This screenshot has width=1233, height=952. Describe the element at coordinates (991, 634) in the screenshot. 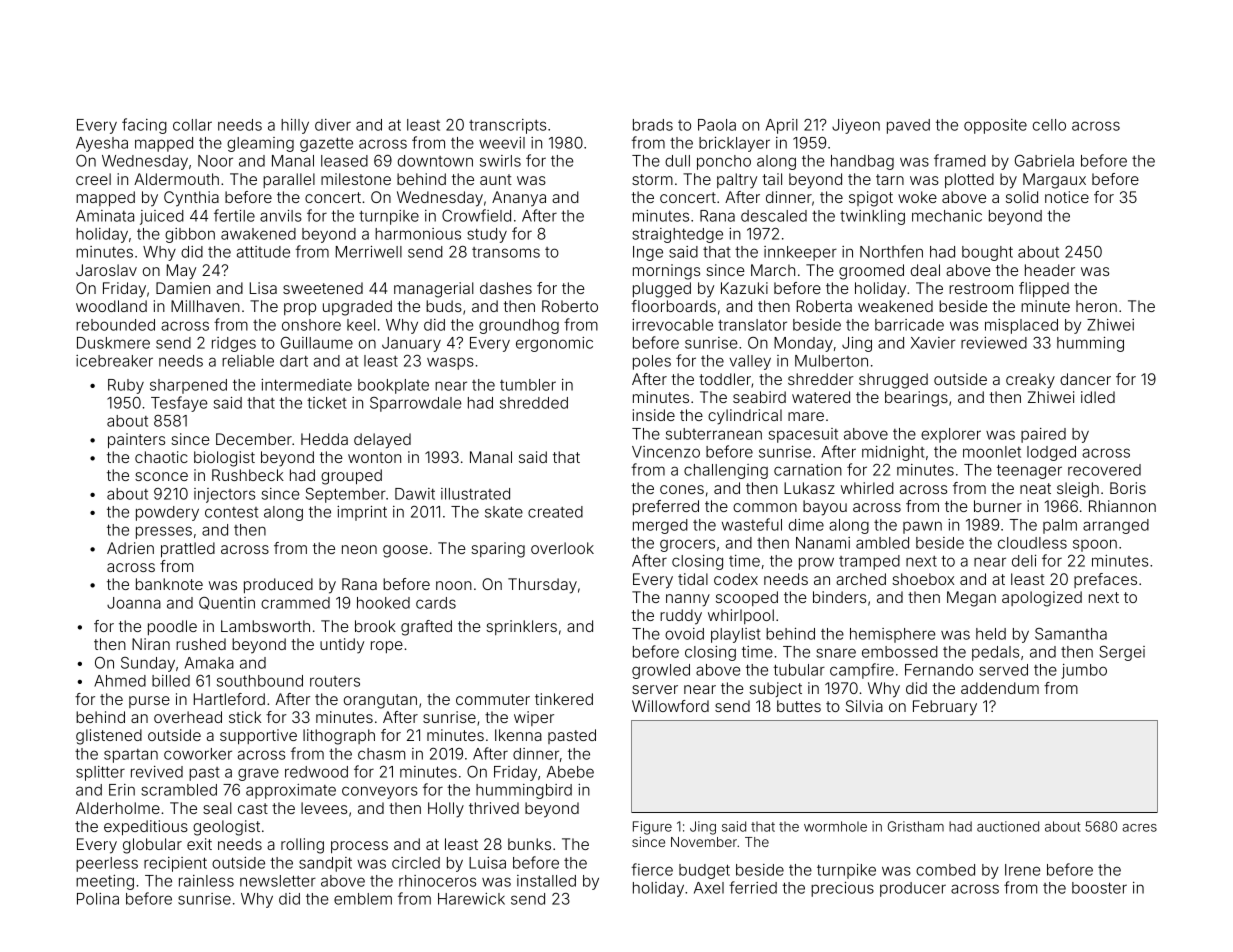

I see `held` at that location.
